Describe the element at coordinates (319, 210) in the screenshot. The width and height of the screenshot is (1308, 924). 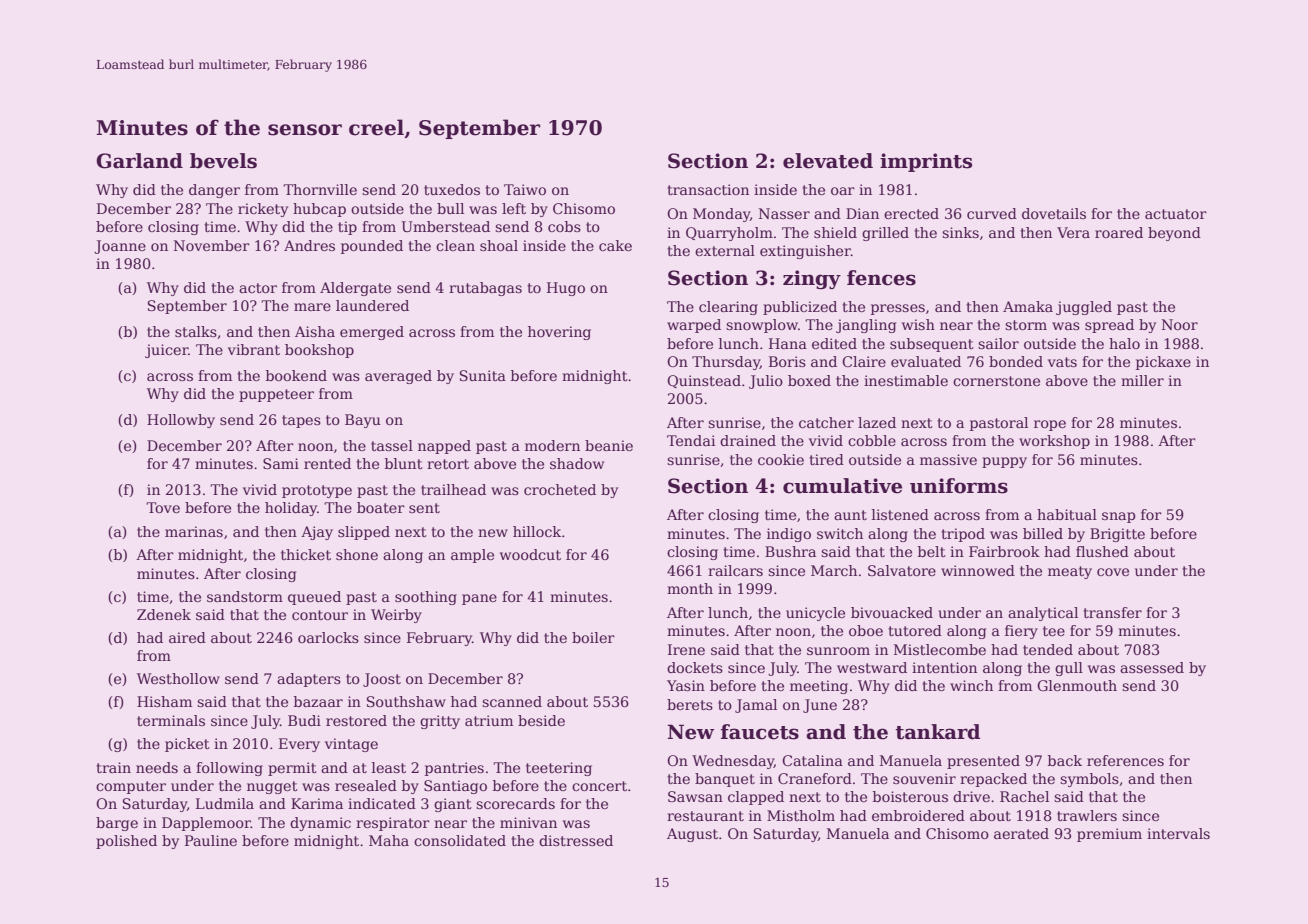
I see `hubcap` at that location.
